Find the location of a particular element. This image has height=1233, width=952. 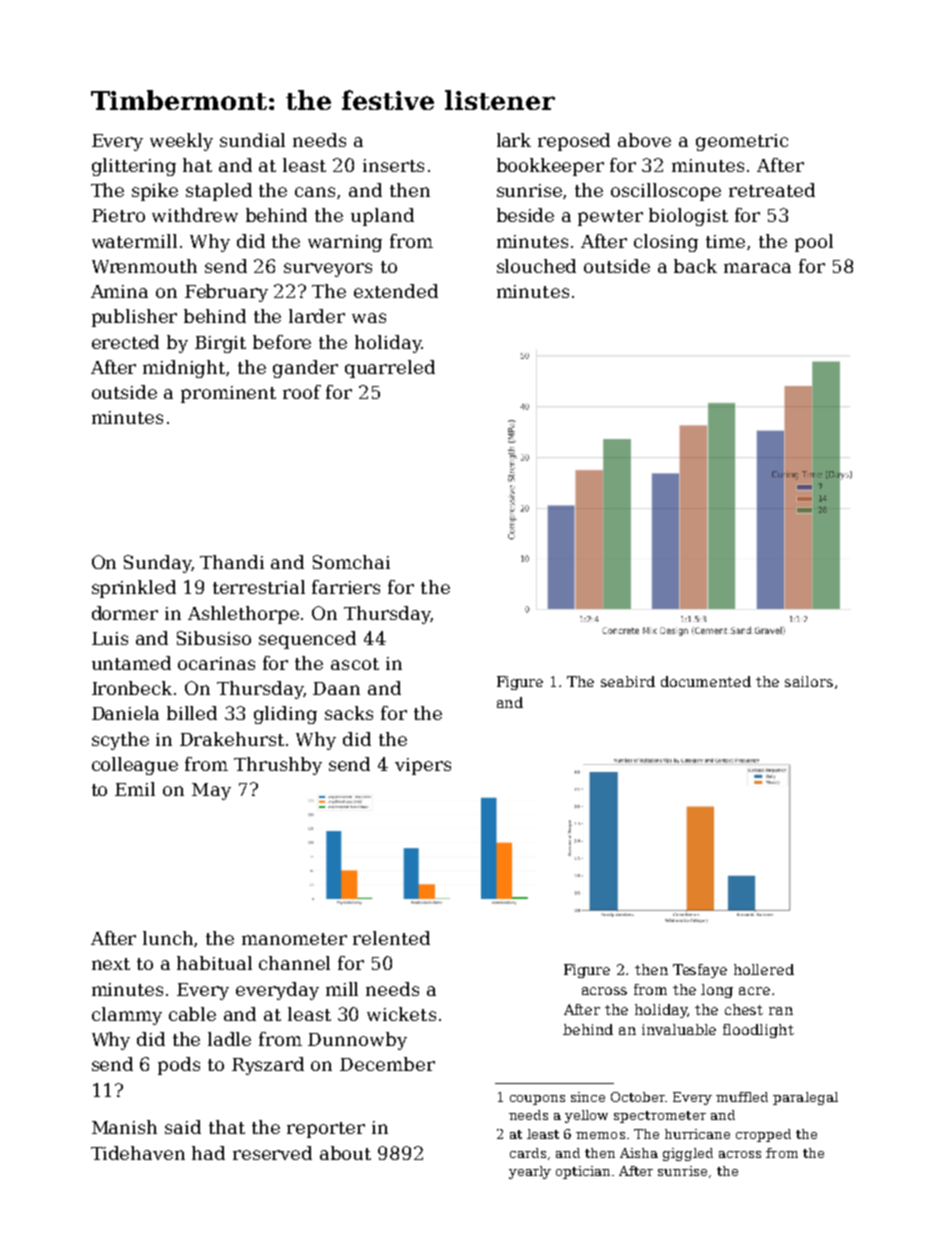

pods is located at coordinates (179, 1066).
